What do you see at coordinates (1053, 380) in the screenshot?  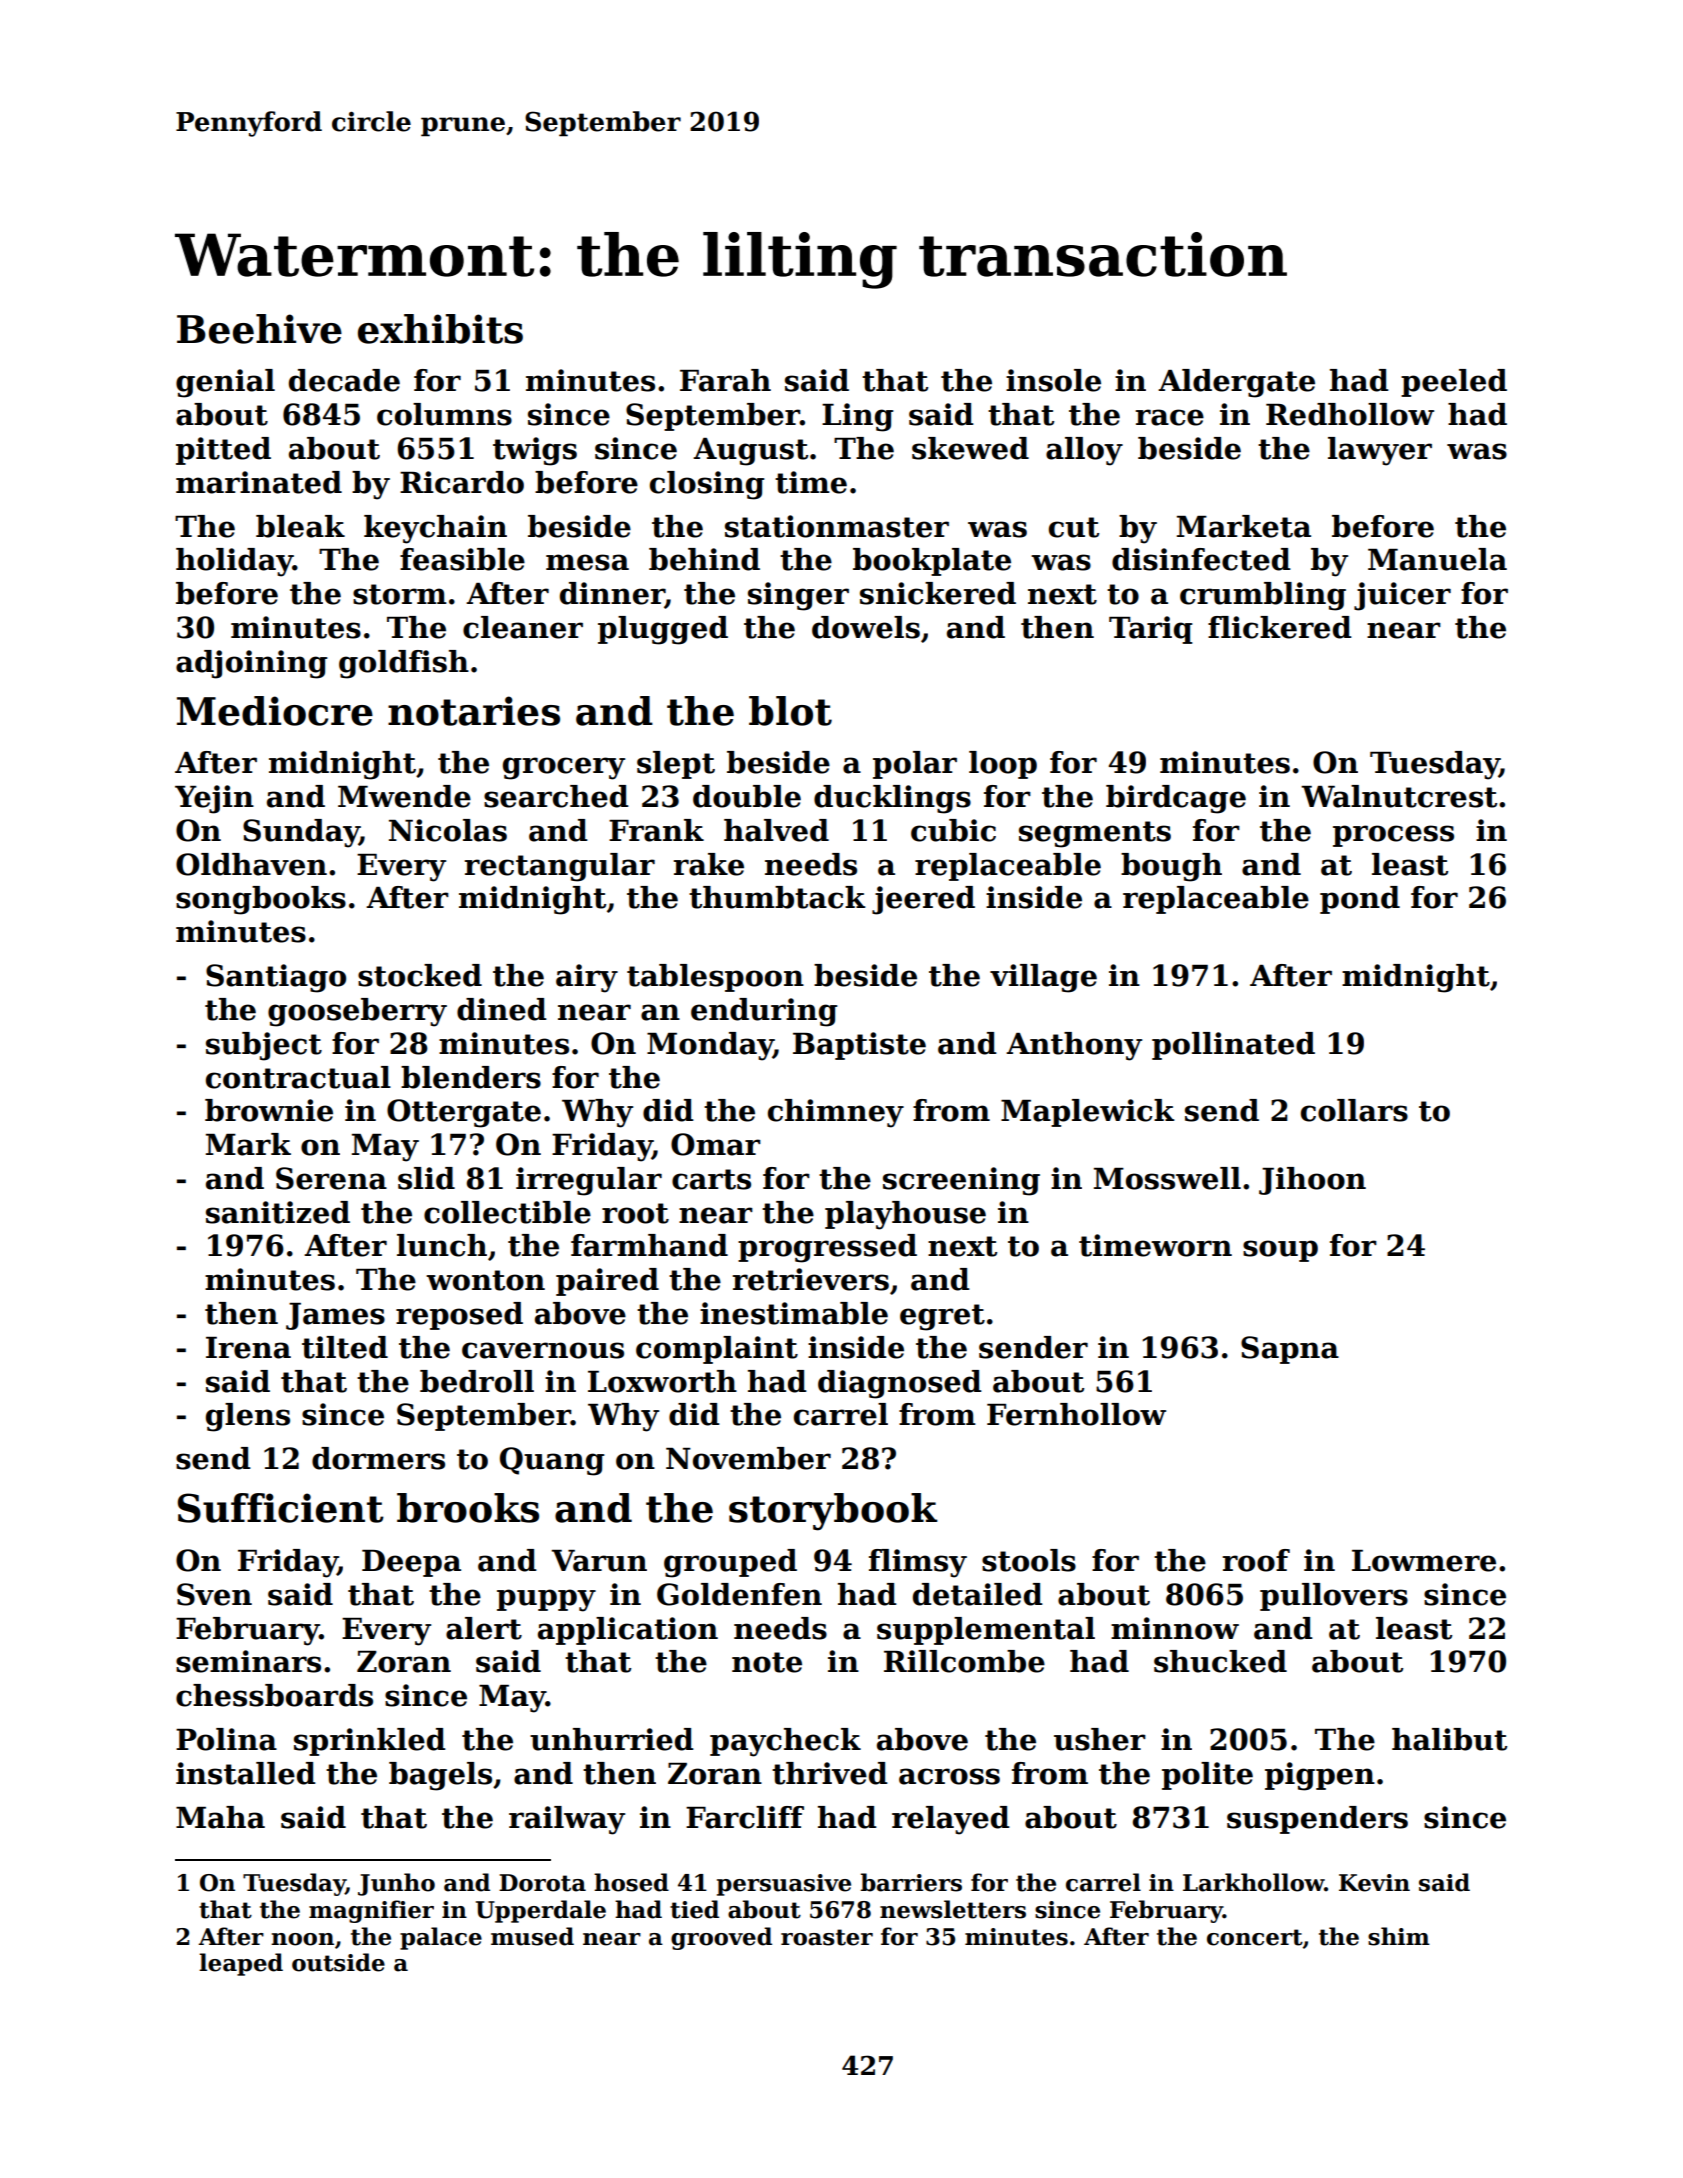 I see `insole` at bounding box center [1053, 380].
